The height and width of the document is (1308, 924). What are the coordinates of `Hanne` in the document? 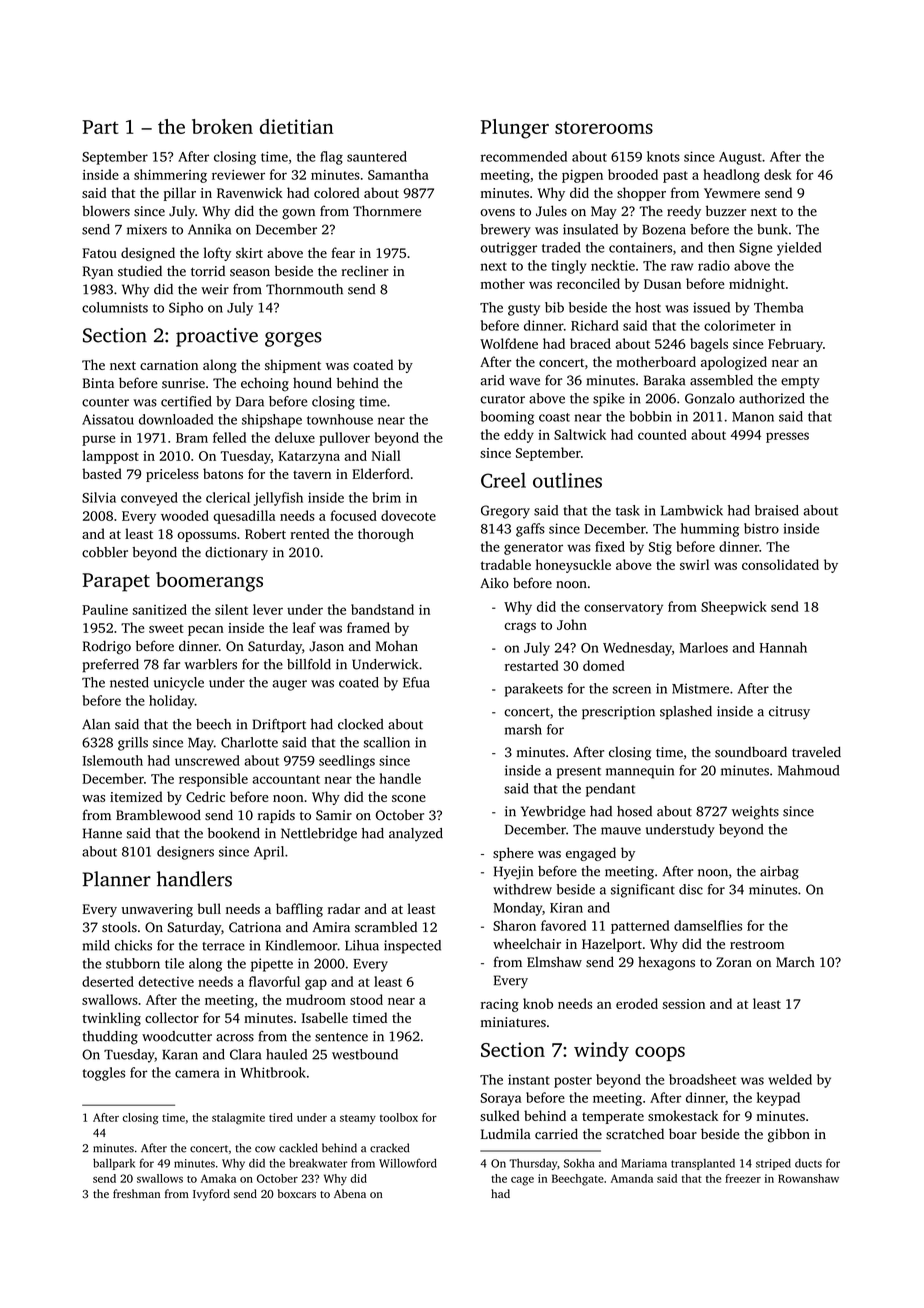 It's located at (102, 833).
